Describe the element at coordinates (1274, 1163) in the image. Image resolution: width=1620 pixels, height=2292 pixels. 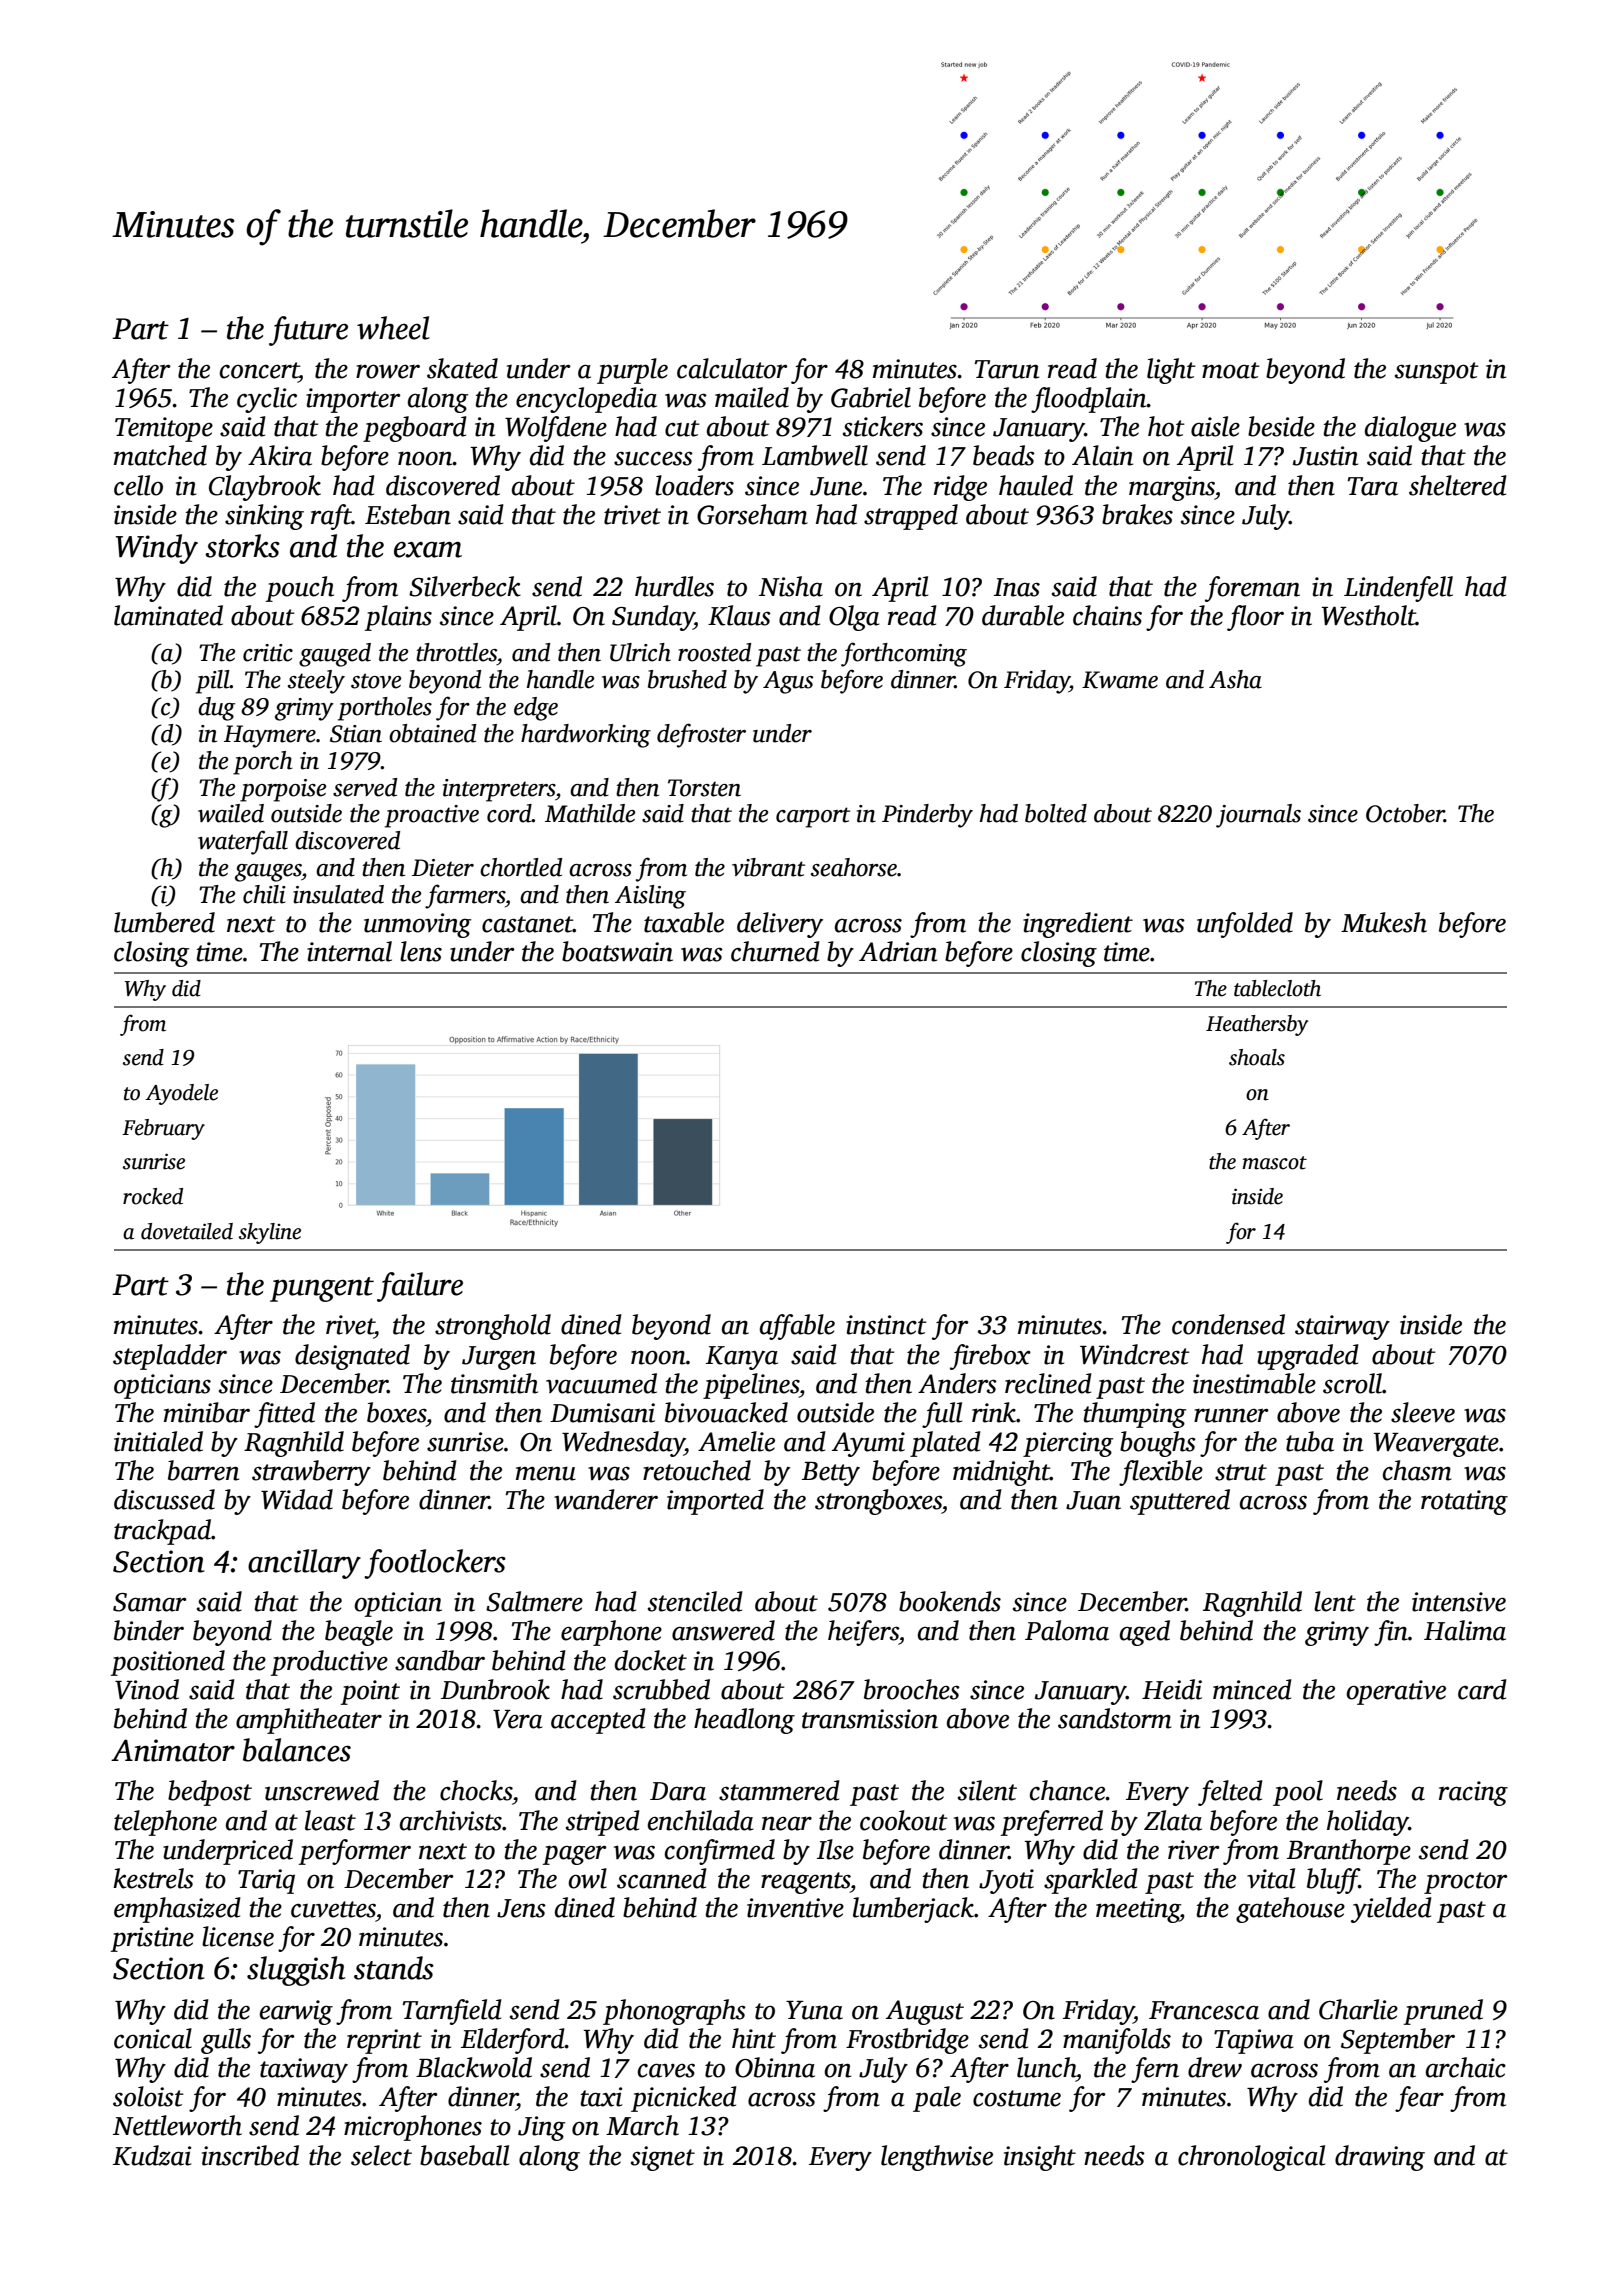
I see `mascot` at that location.
